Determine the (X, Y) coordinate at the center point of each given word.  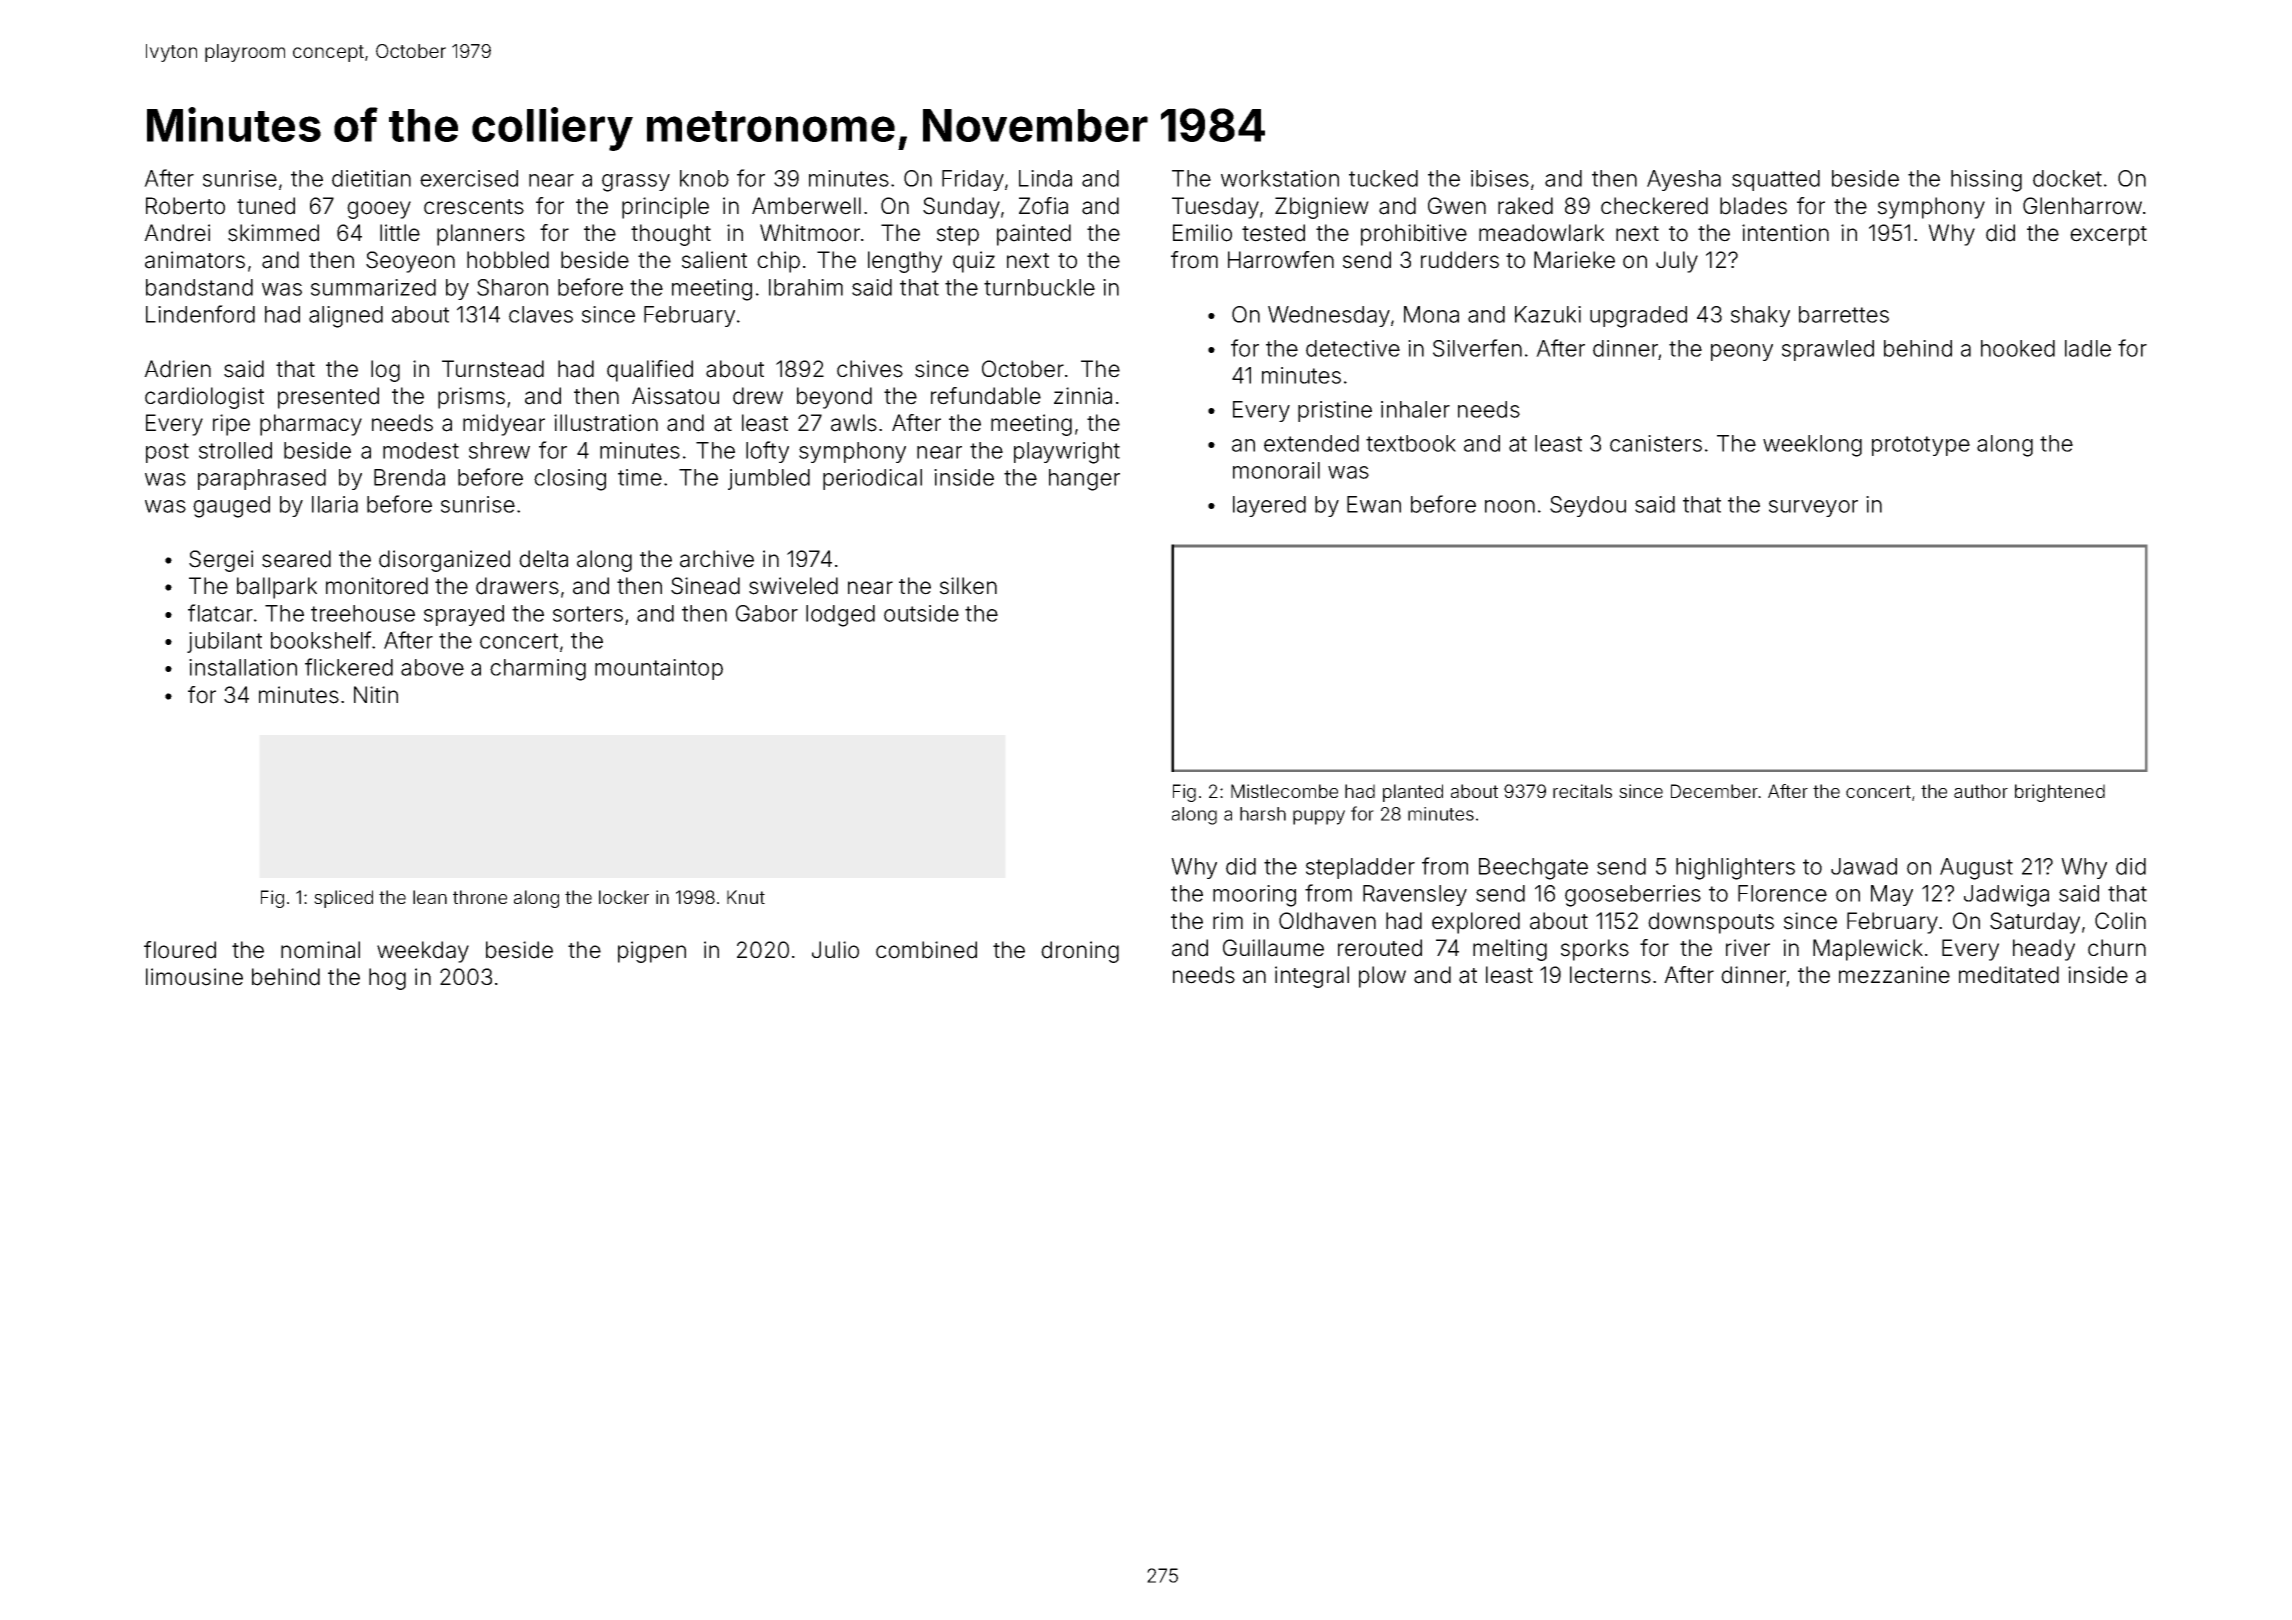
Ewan (1374, 504)
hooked (2018, 348)
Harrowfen (1281, 260)
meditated (2009, 975)
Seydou (1588, 506)
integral (1312, 977)
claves (541, 314)
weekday (423, 952)
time (640, 477)
